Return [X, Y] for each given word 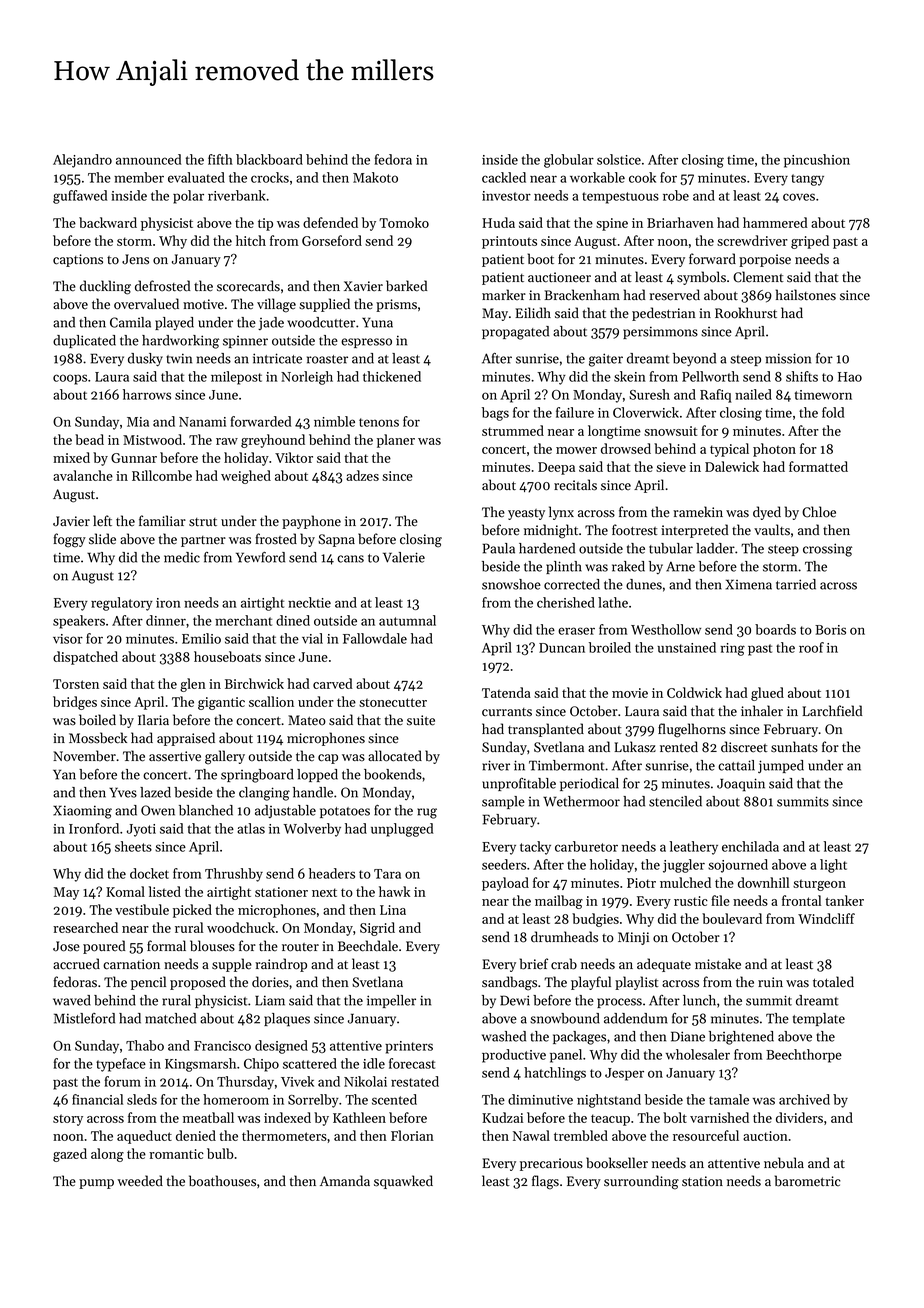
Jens [135, 259]
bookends [393, 774]
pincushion [817, 161]
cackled [504, 177]
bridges [75, 703]
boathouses [222, 1181]
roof [811, 647]
